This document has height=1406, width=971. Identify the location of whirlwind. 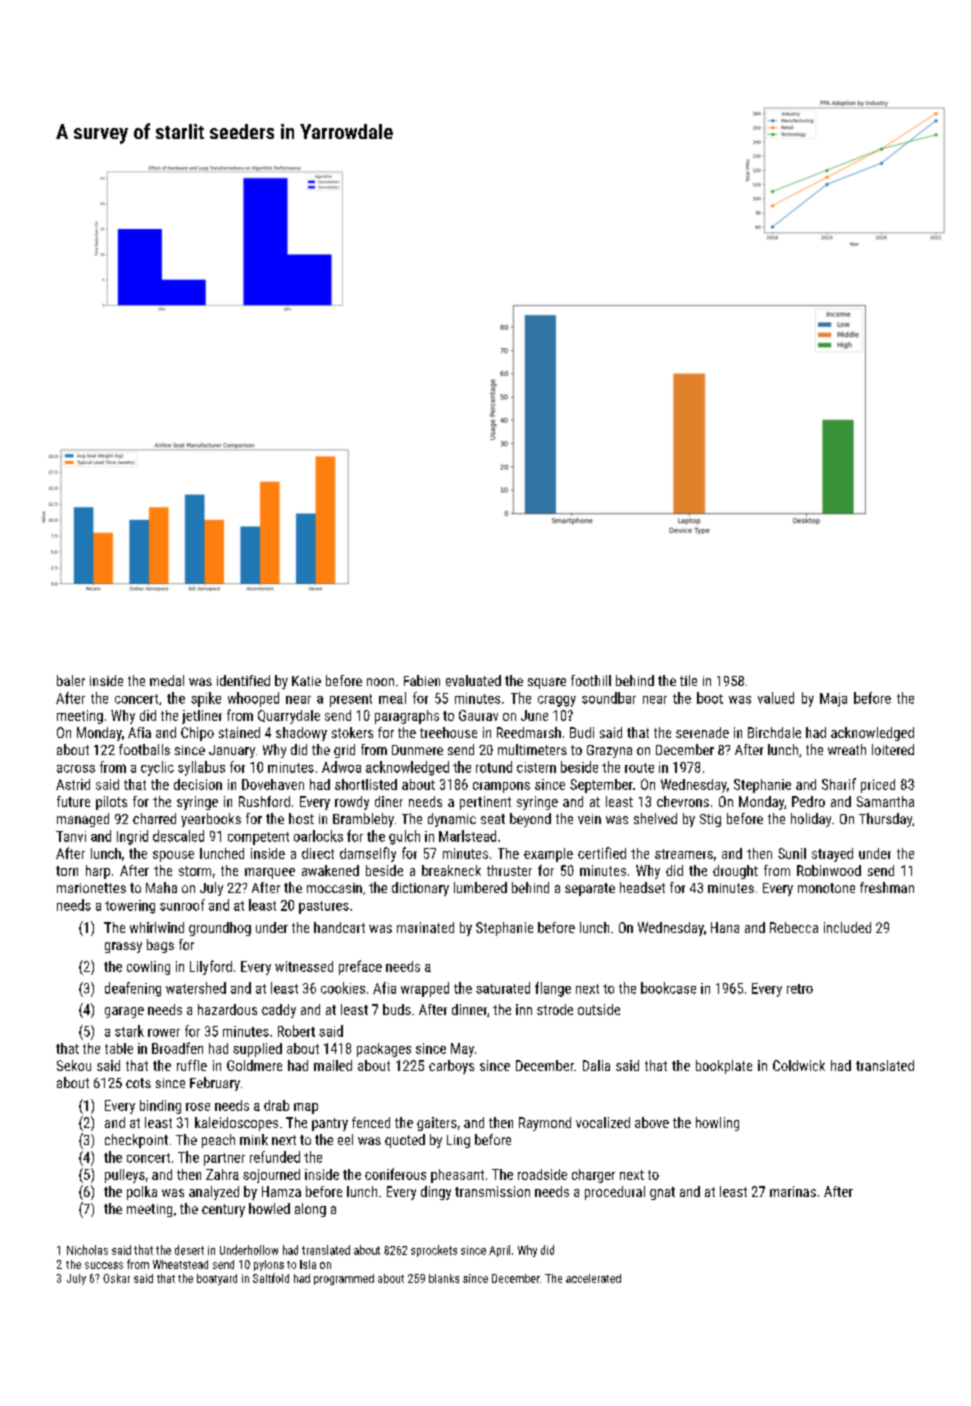
(157, 927).
